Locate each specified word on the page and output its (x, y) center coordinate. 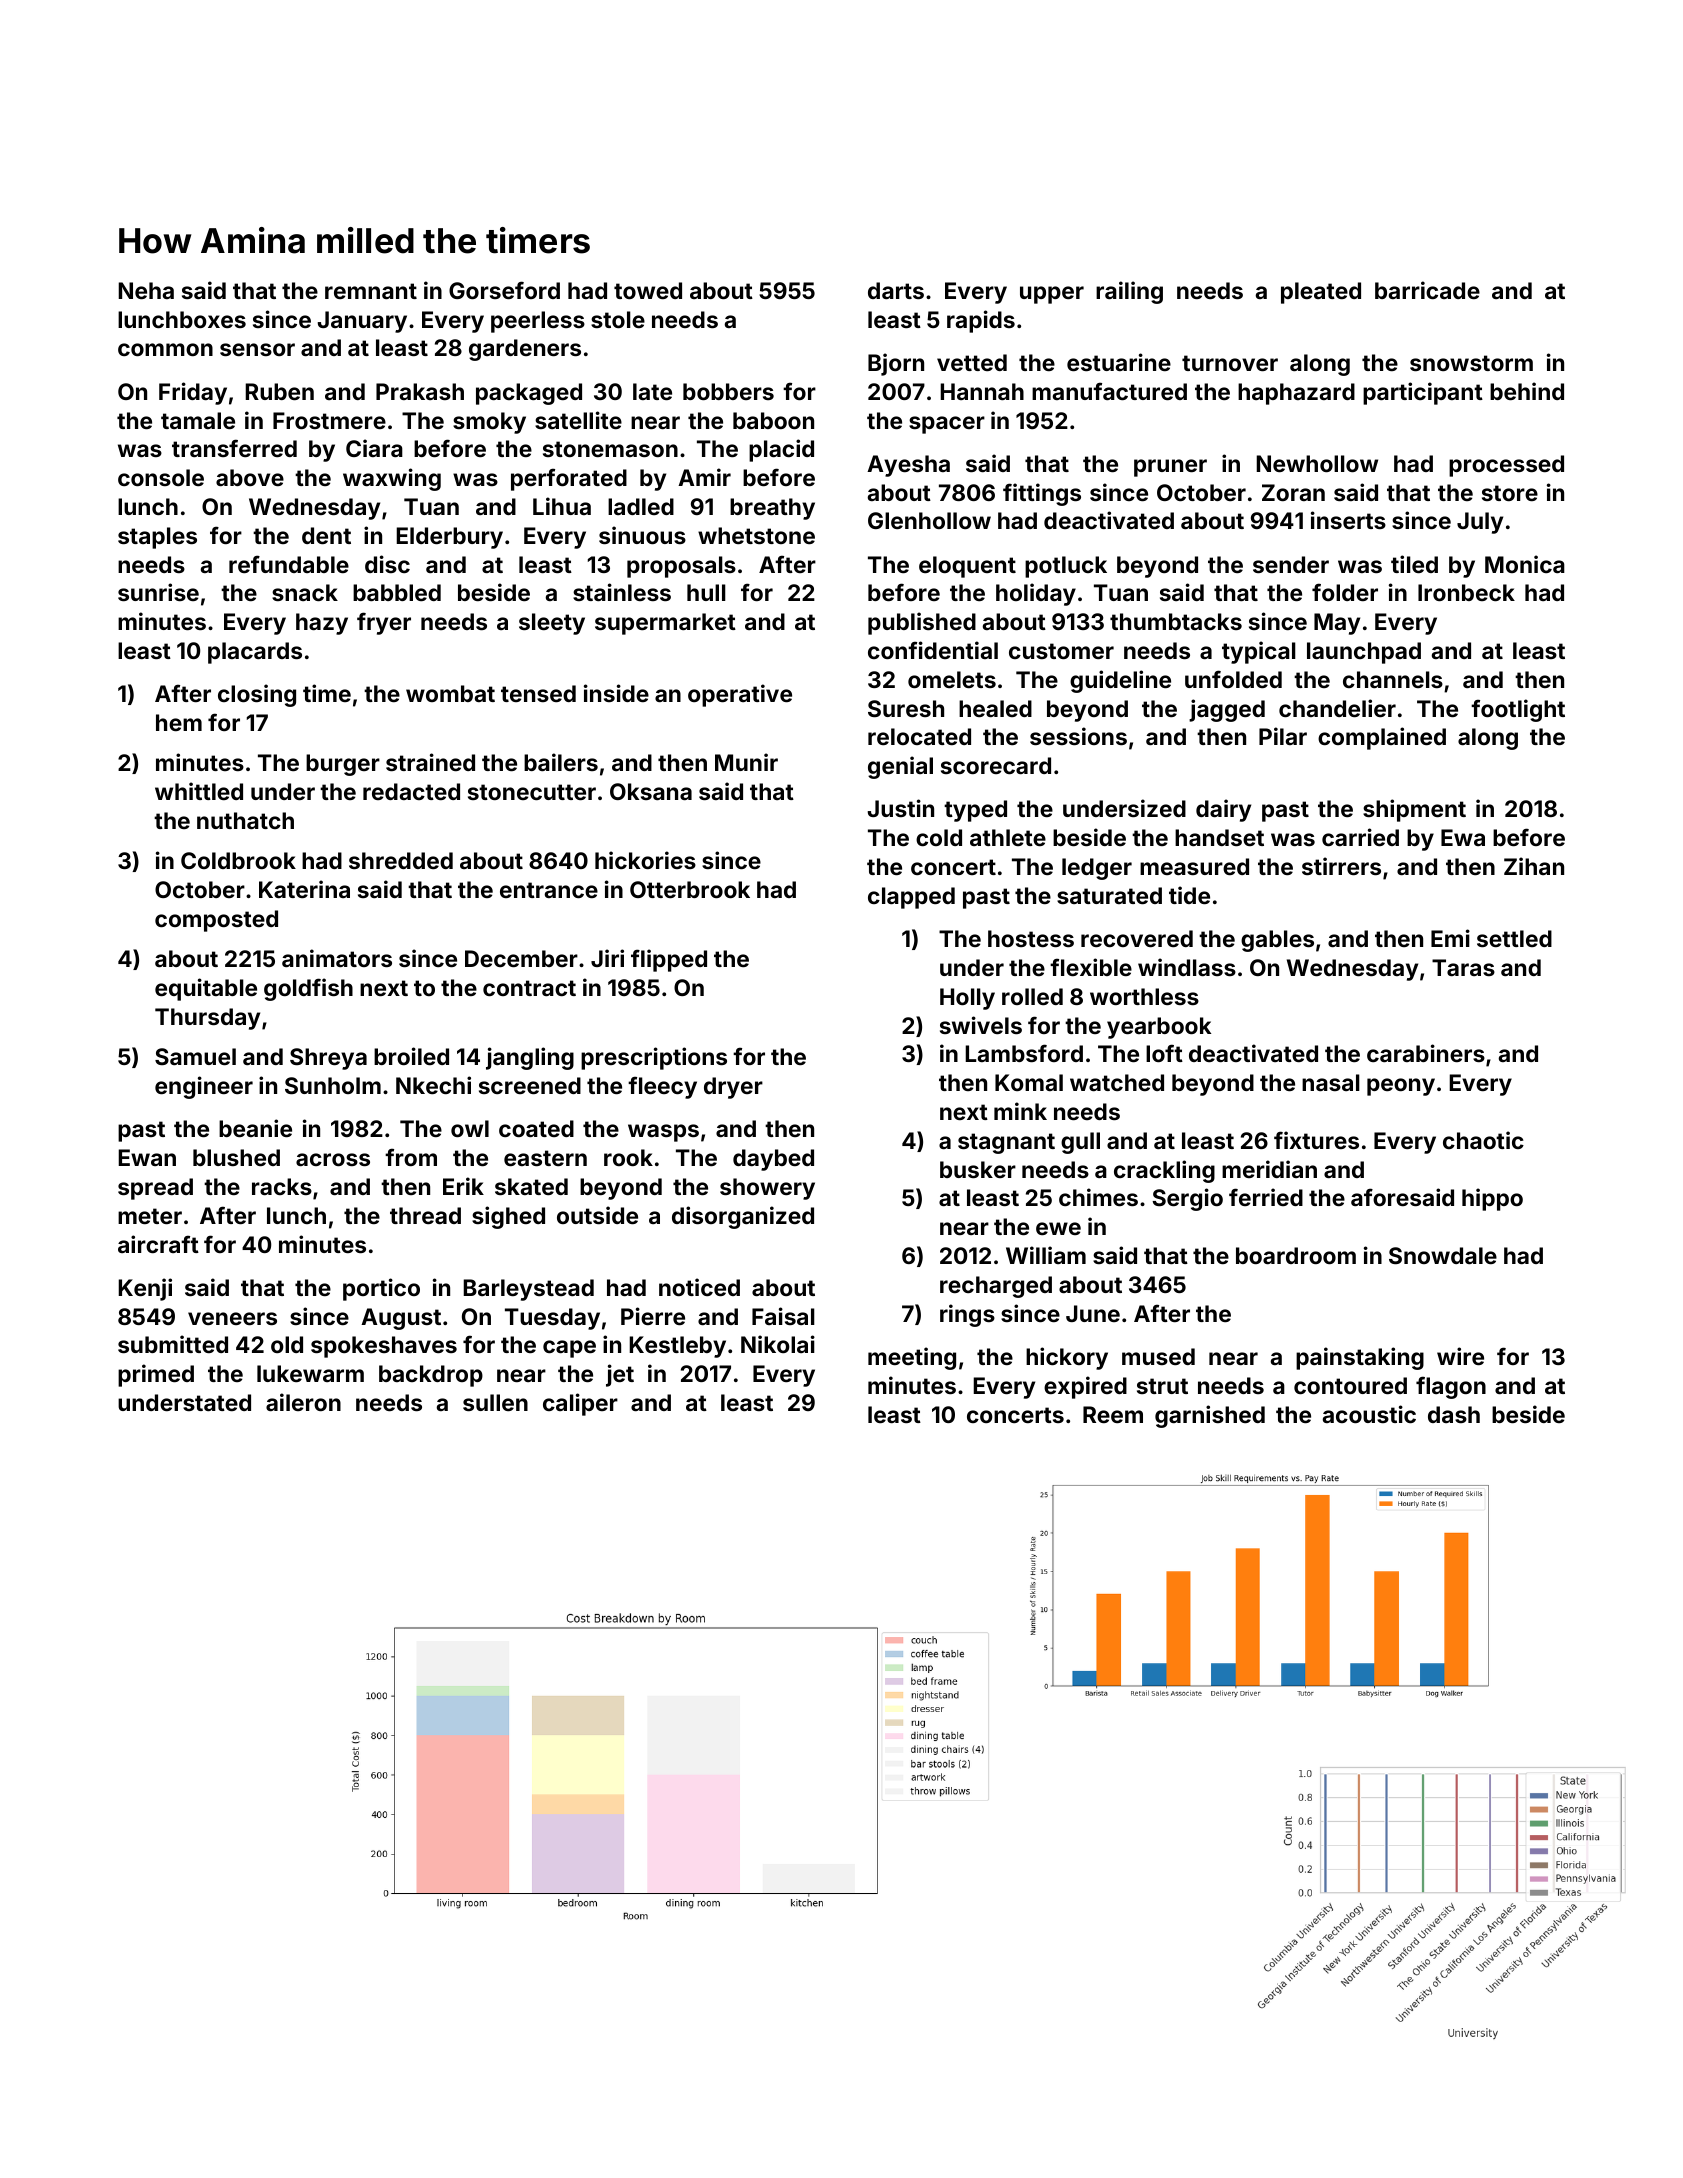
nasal (1331, 1082)
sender (1291, 564)
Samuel (195, 1056)
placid (781, 450)
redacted (411, 791)
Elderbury (449, 538)
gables (1277, 941)
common (165, 349)
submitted (173, 1344)
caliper (580, 1404)
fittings (1042, 494)
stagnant (1006, 1143)
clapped (911, 898)
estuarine (1119, 362)
